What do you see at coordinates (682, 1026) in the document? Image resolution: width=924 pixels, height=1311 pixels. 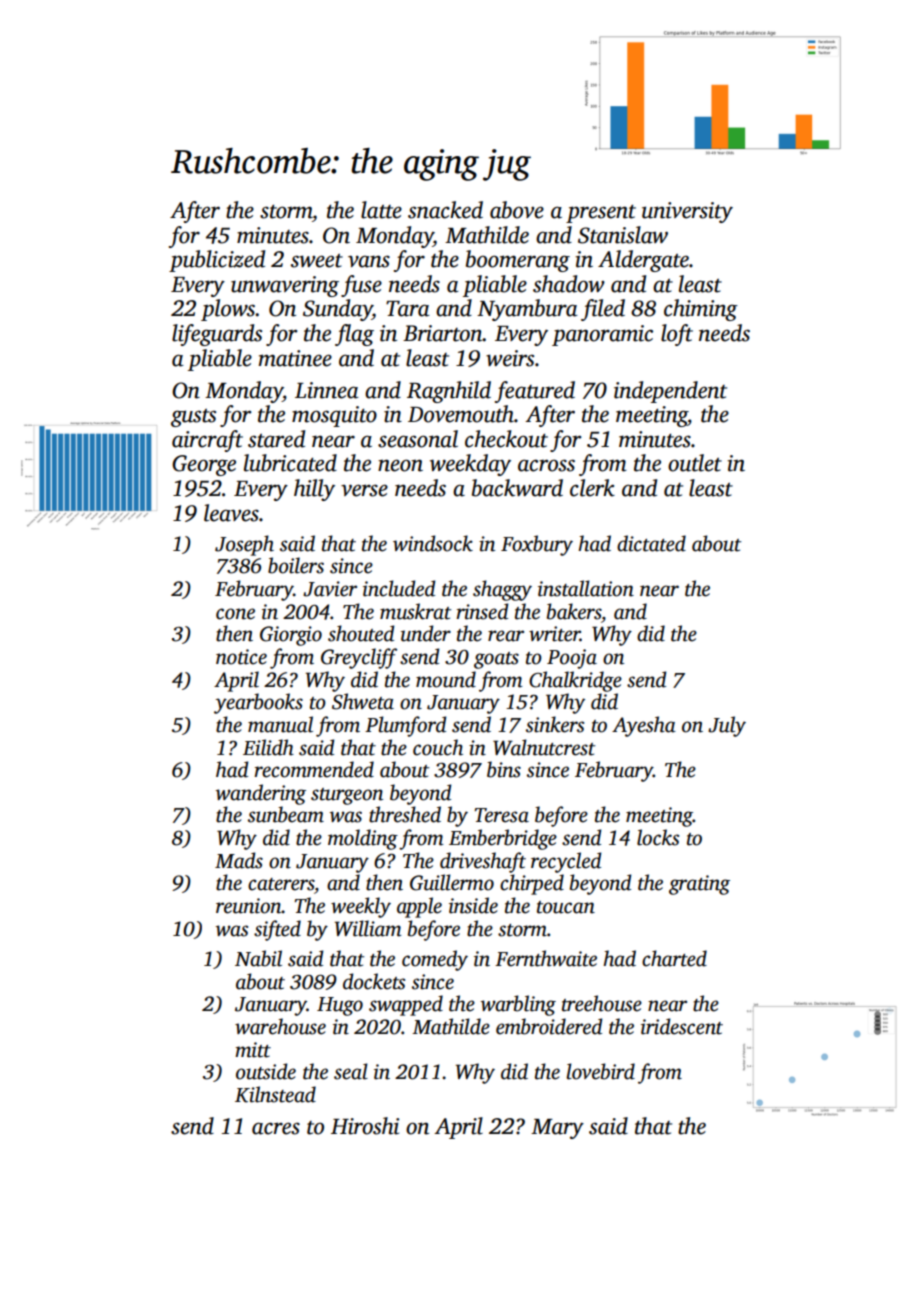 I see `iridescent` at bounding box center [682, 1026].
